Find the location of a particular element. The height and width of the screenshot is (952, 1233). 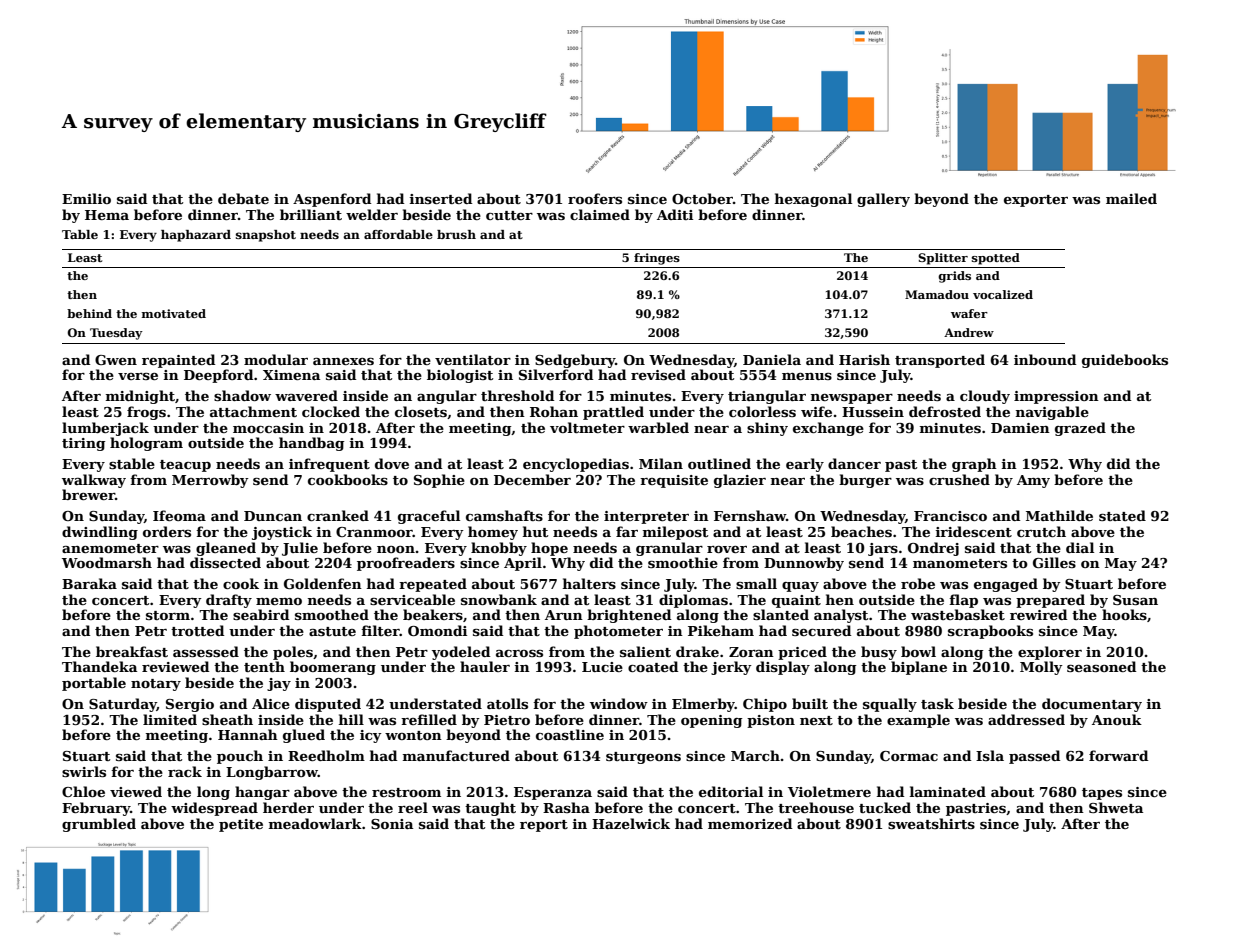

fringes is located at coordinates (657, 259).
